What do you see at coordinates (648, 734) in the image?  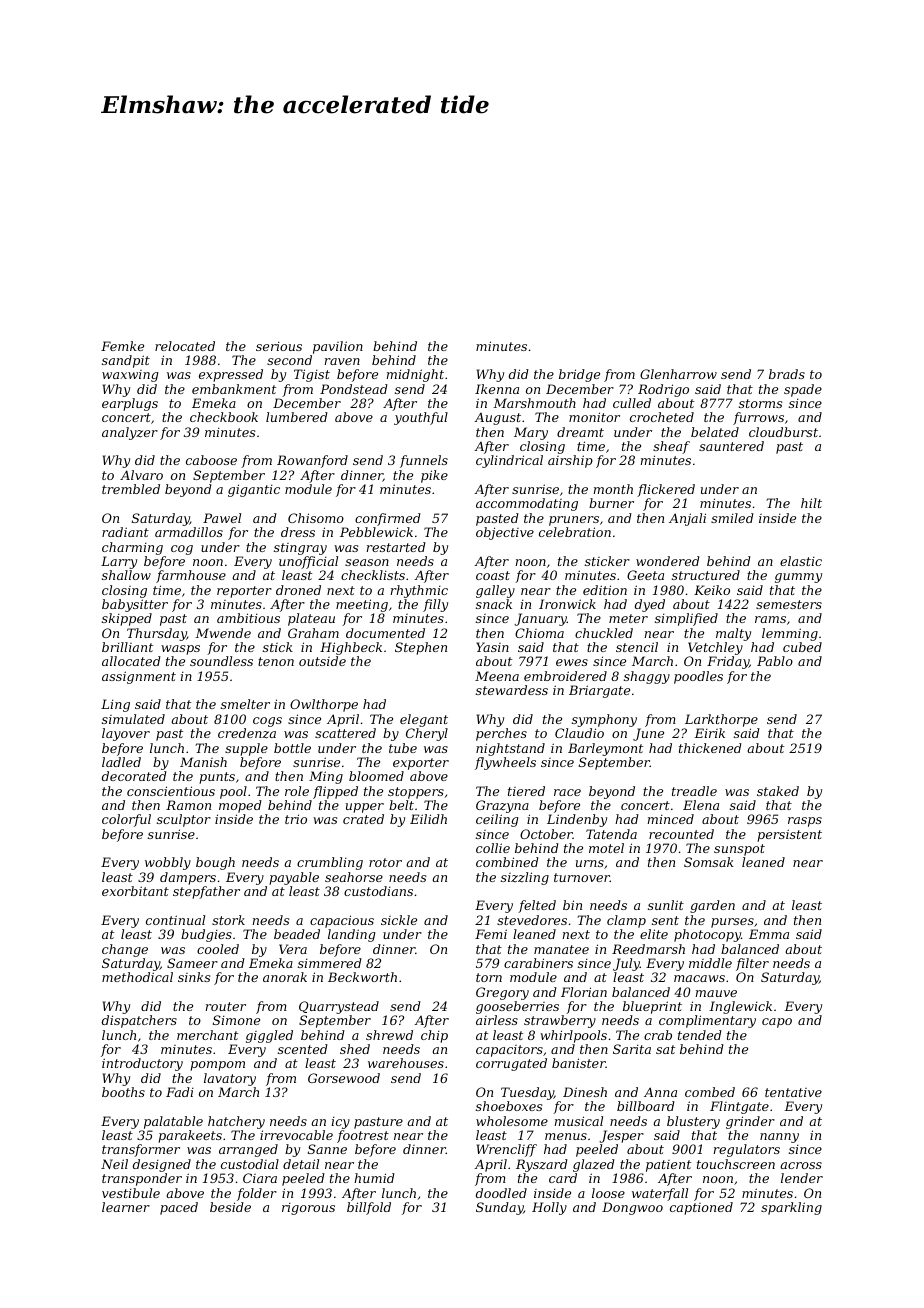 I see `June` at bounding box center [648, 734].
